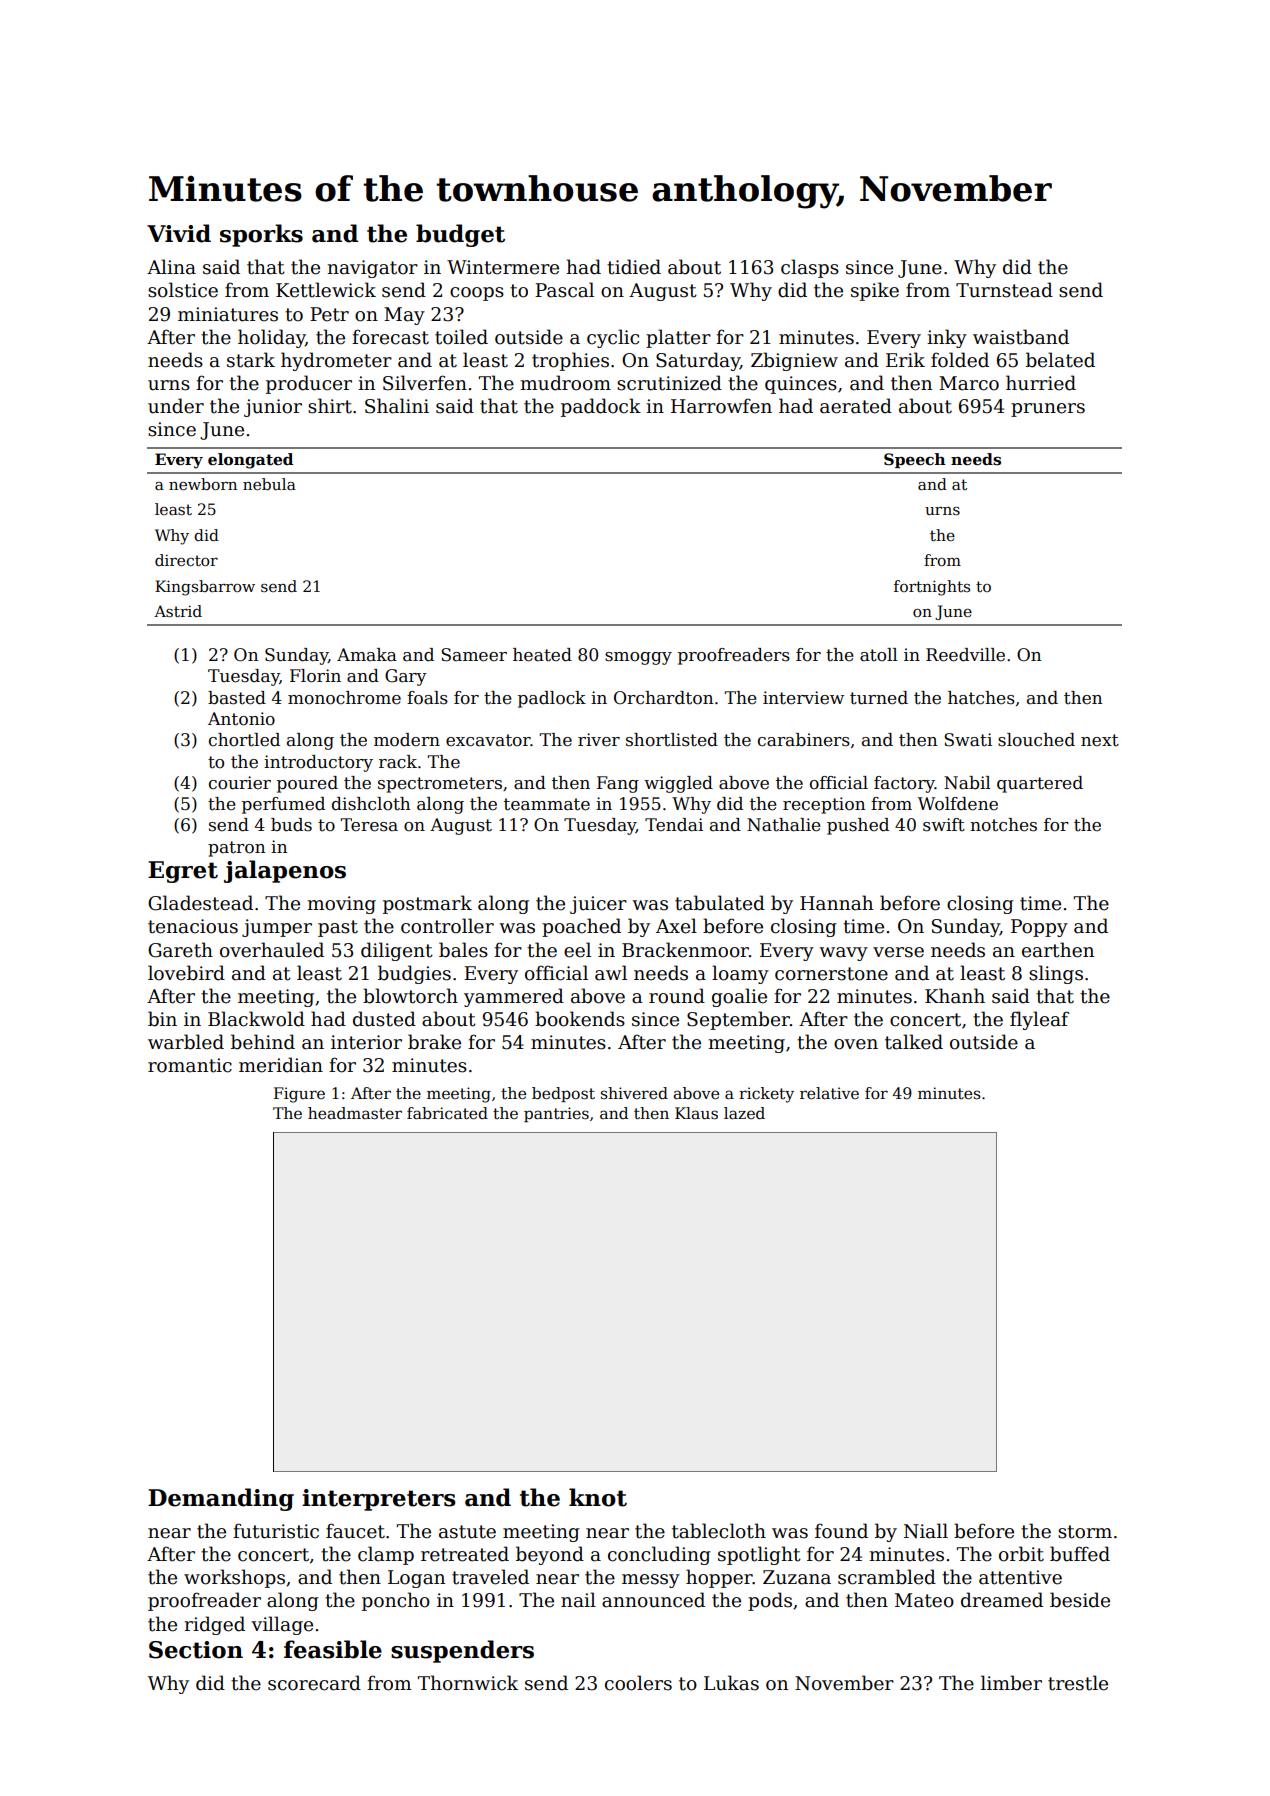 Image resolution: width=1270 pixels, height=1796 pixels. Describe the element at coordinates (299, 1095) in the document. I see `Figure` at that location.
